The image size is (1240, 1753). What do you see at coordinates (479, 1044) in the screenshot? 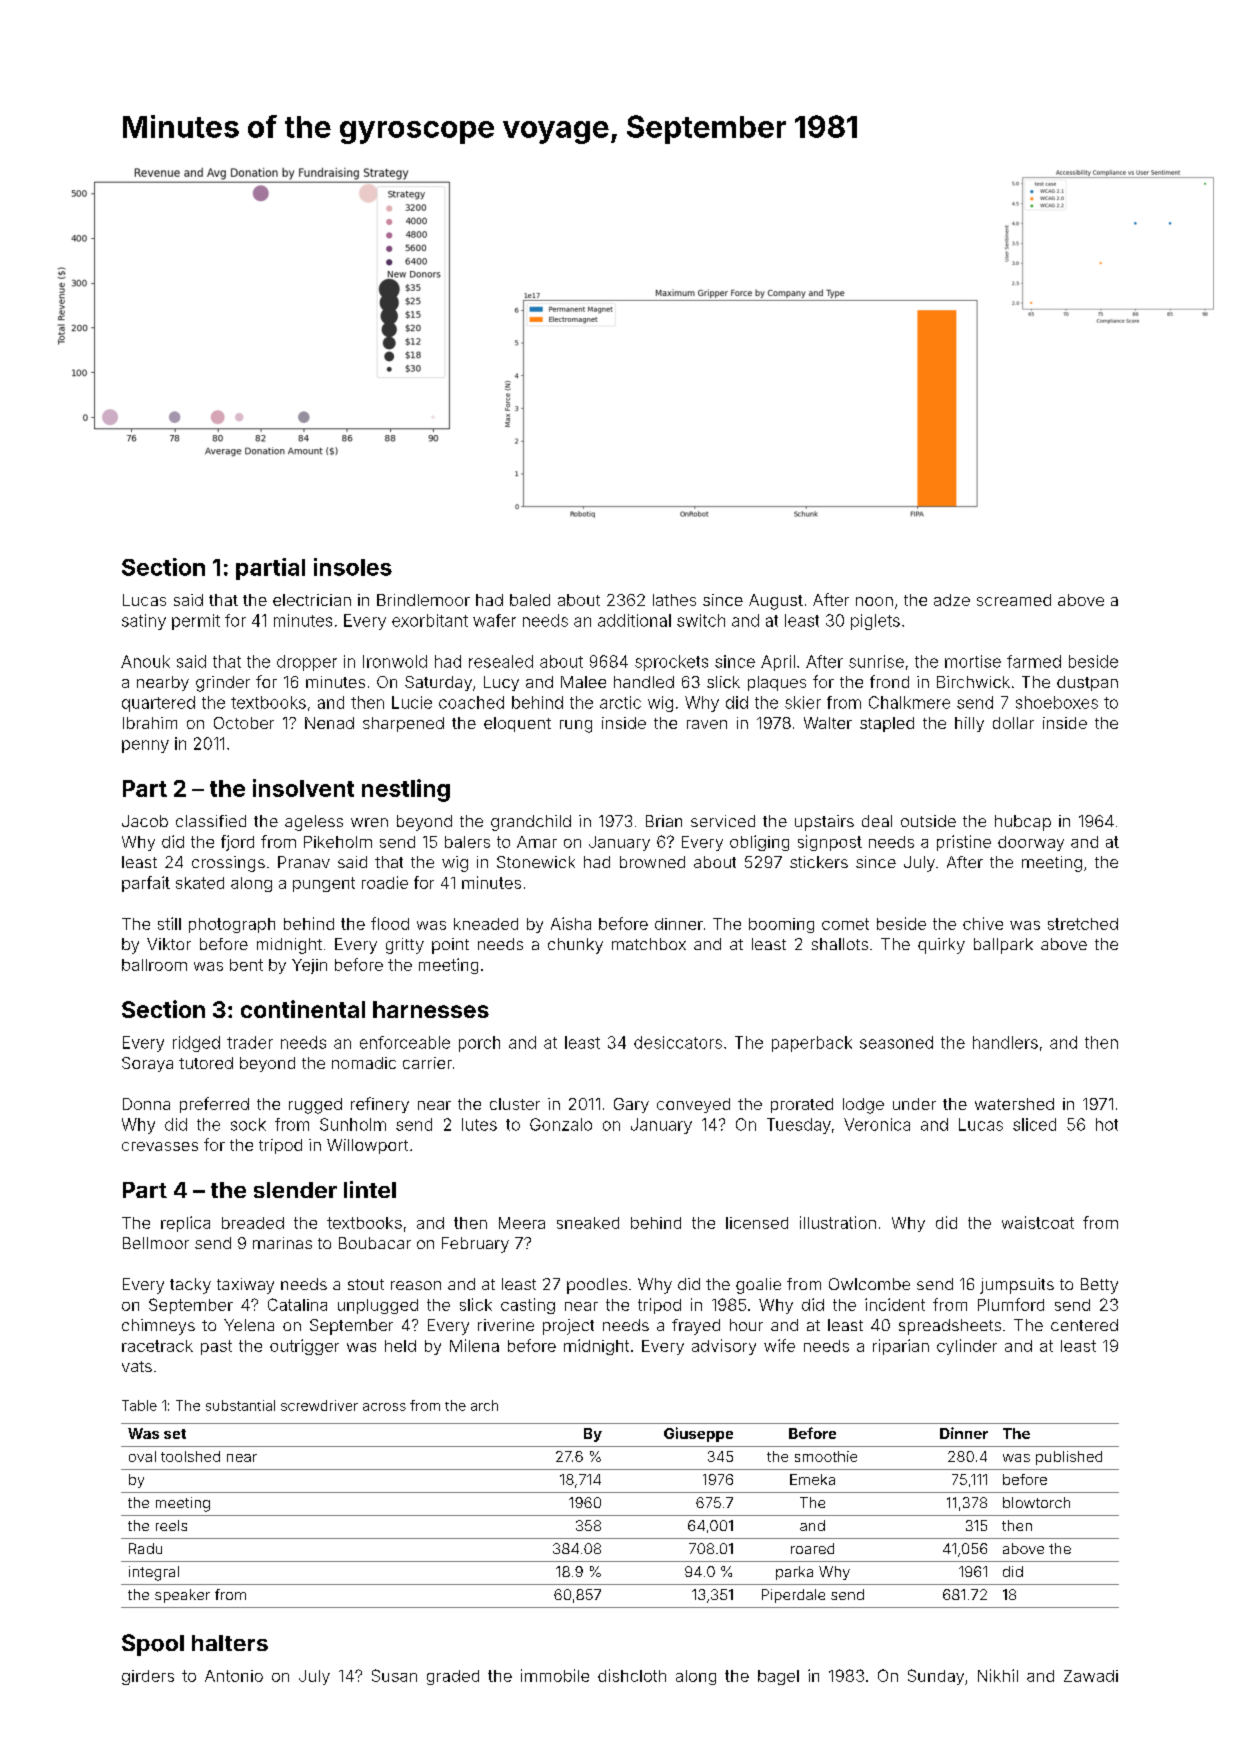
I see `porch` at bounding box center [479, 1044].
